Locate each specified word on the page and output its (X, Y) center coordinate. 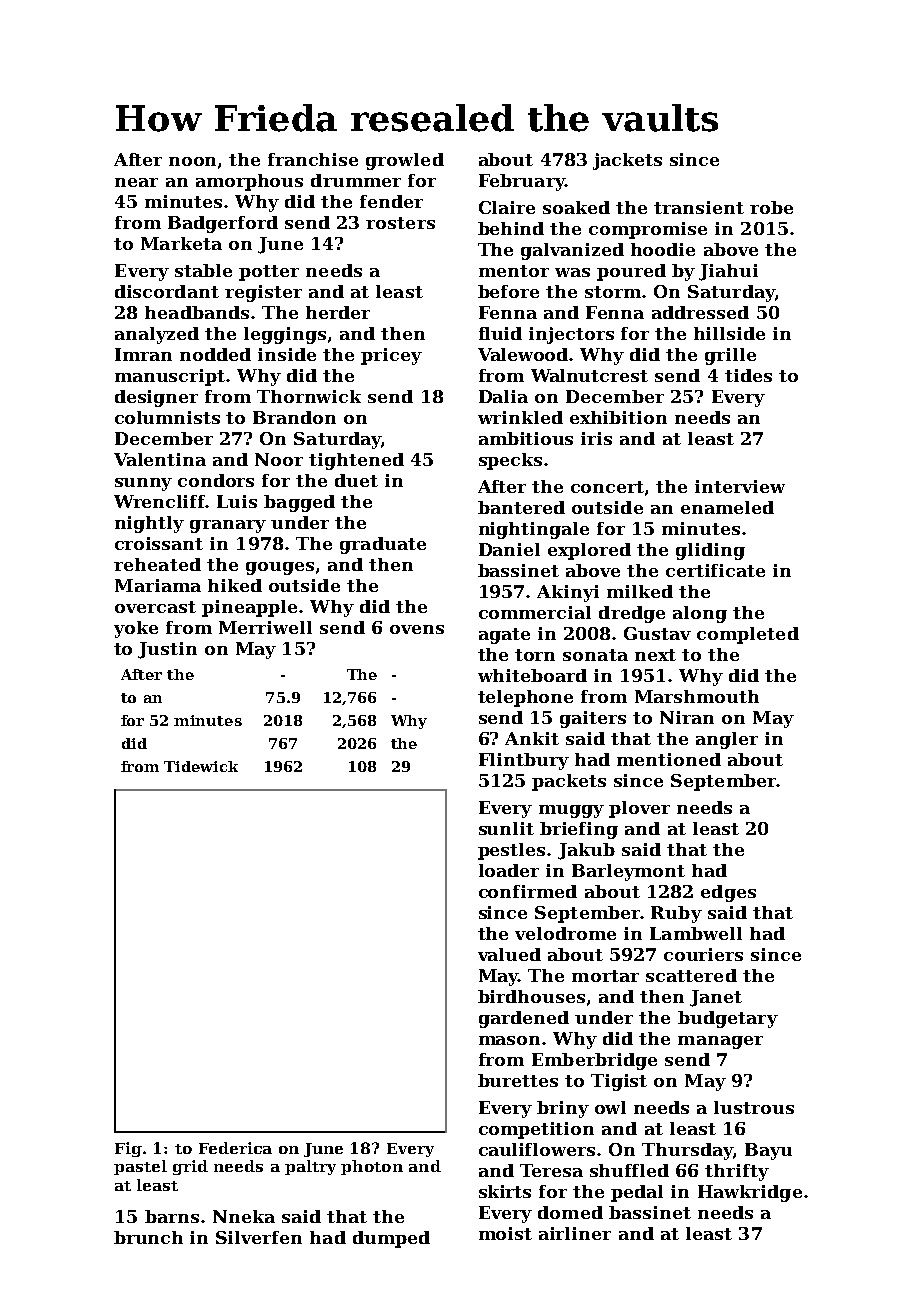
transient (699, 207)
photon (372, 1167)
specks (510, 461)
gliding (710, 551)
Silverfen (259, 1237)
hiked (235, 585)
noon (192, 161)
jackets (627, 161)
